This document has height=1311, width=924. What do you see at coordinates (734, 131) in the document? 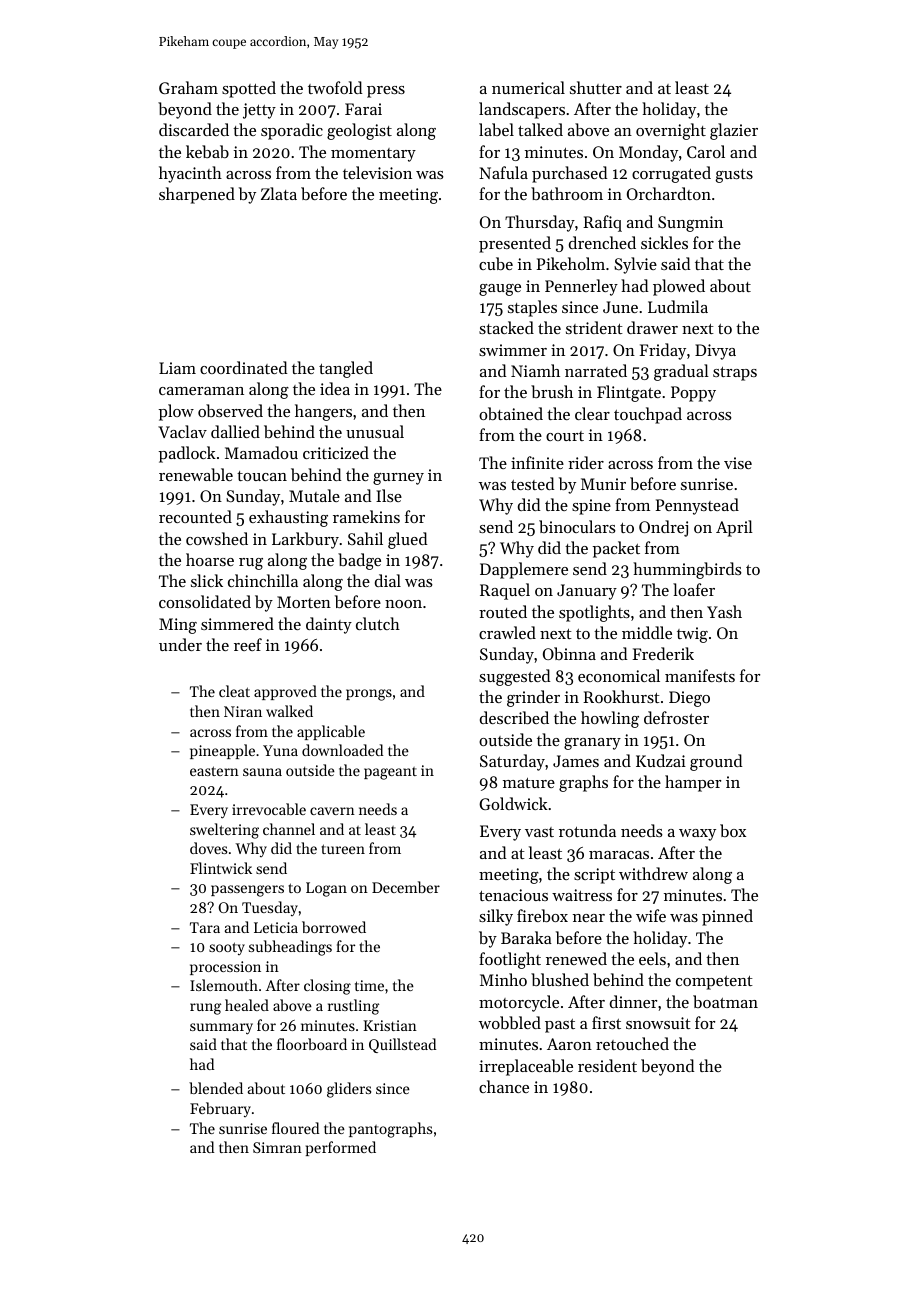
I see `glazier` at bounding box center [734, 131].
